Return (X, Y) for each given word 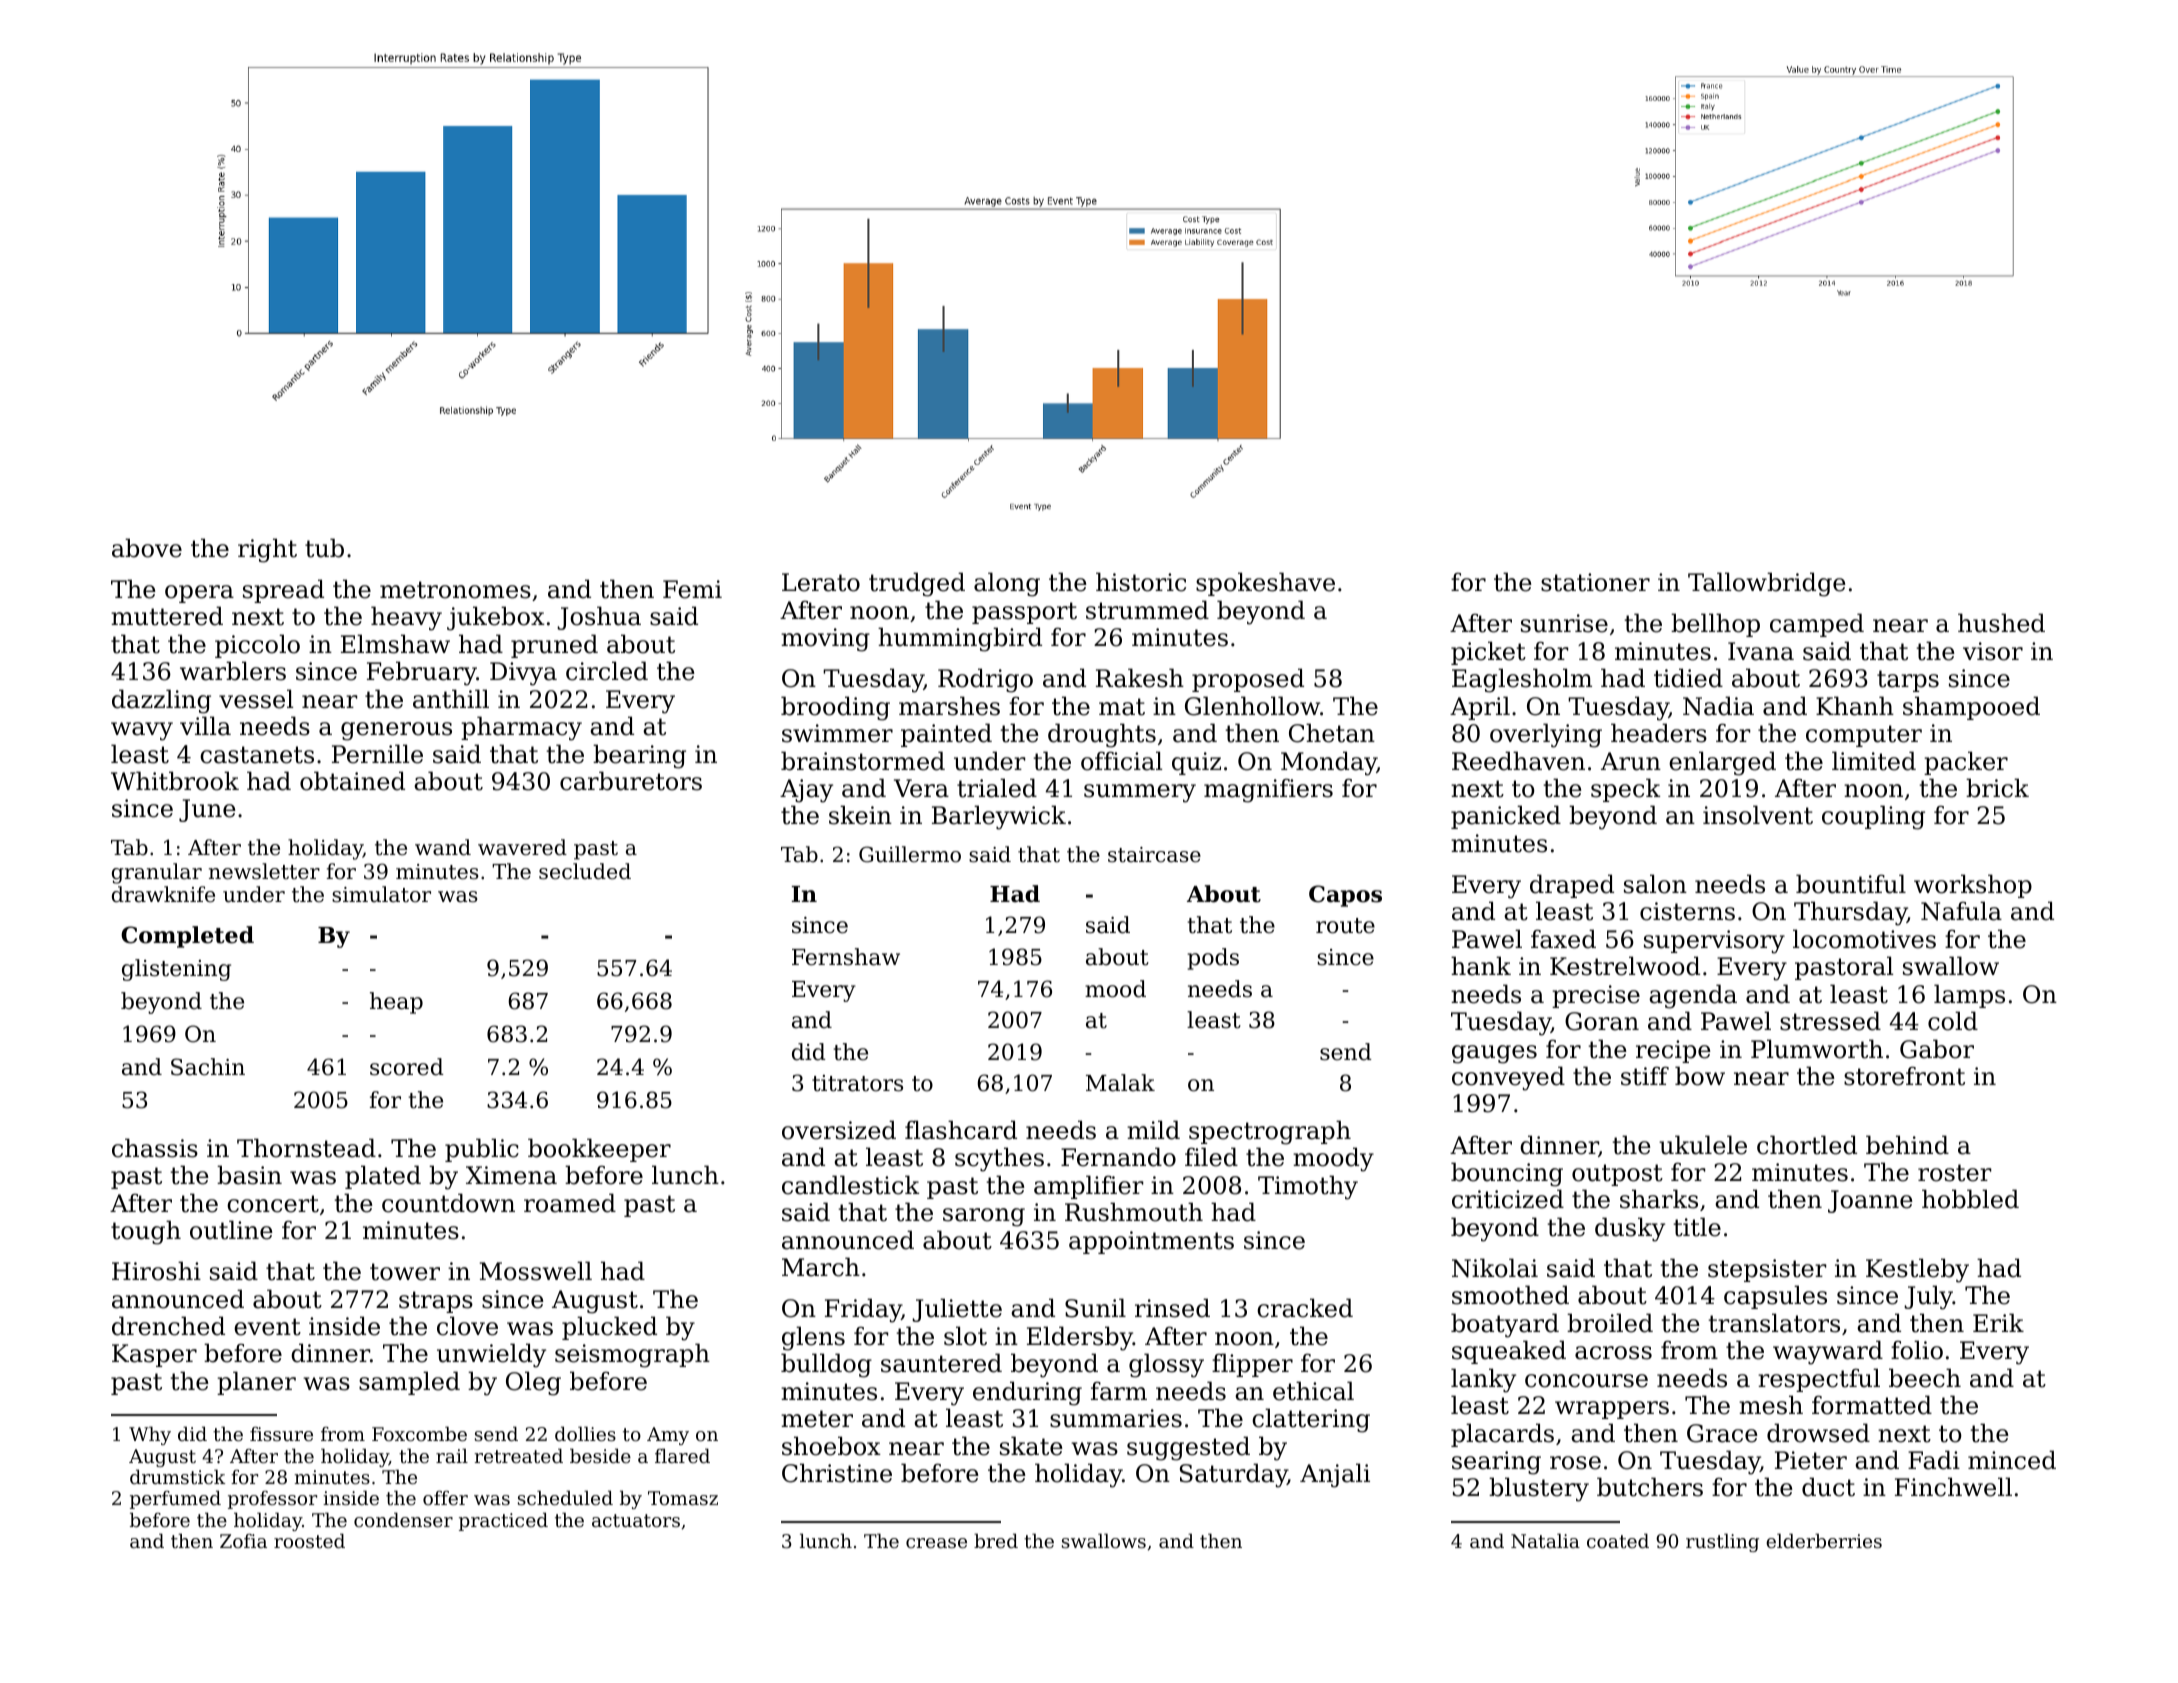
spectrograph (1270, 1132)
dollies (585, 1433)
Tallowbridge (1767, 584)
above (147, 548)
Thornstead (306, 1148)
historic (1141, 582)
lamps (1969, 996)
